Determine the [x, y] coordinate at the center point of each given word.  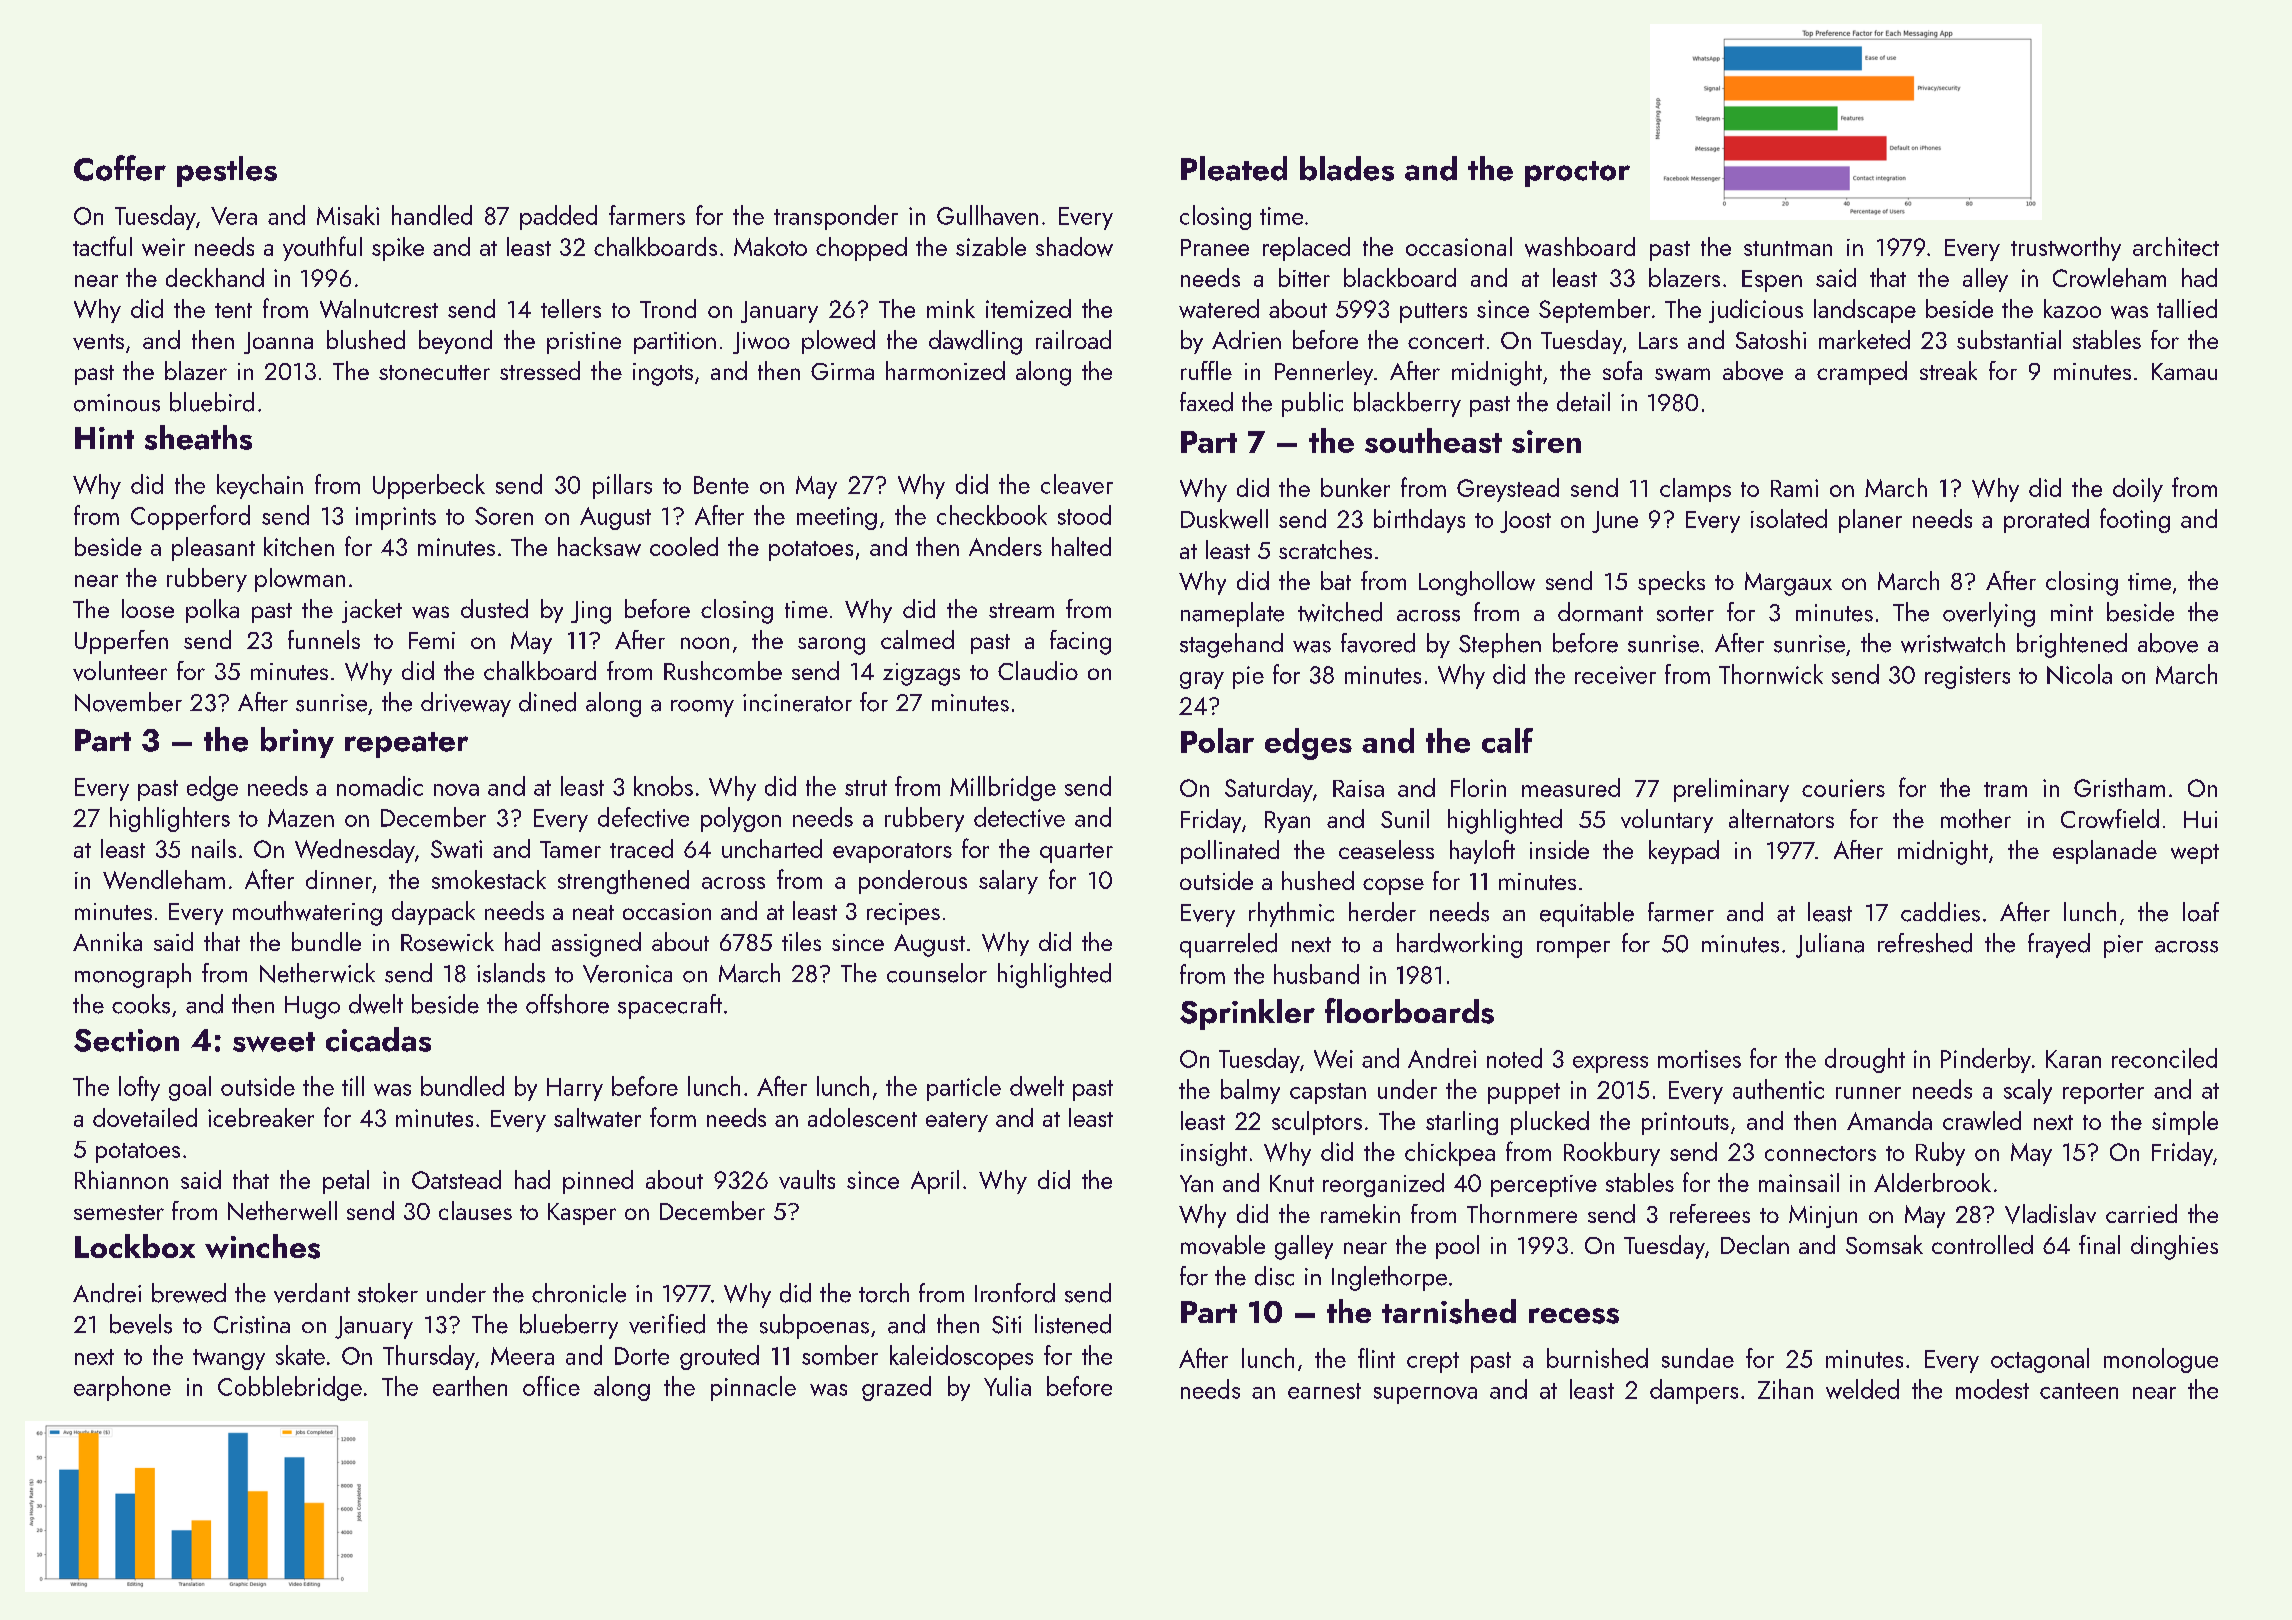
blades [1347, 168]
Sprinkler [1247, 1014]
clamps [1695, 490]
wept [2195, 854]
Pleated [1234, 168]
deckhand [215, 277]
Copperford [190, 517]
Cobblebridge [290, 1388]
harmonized [945, 370]
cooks [141, 1004]
